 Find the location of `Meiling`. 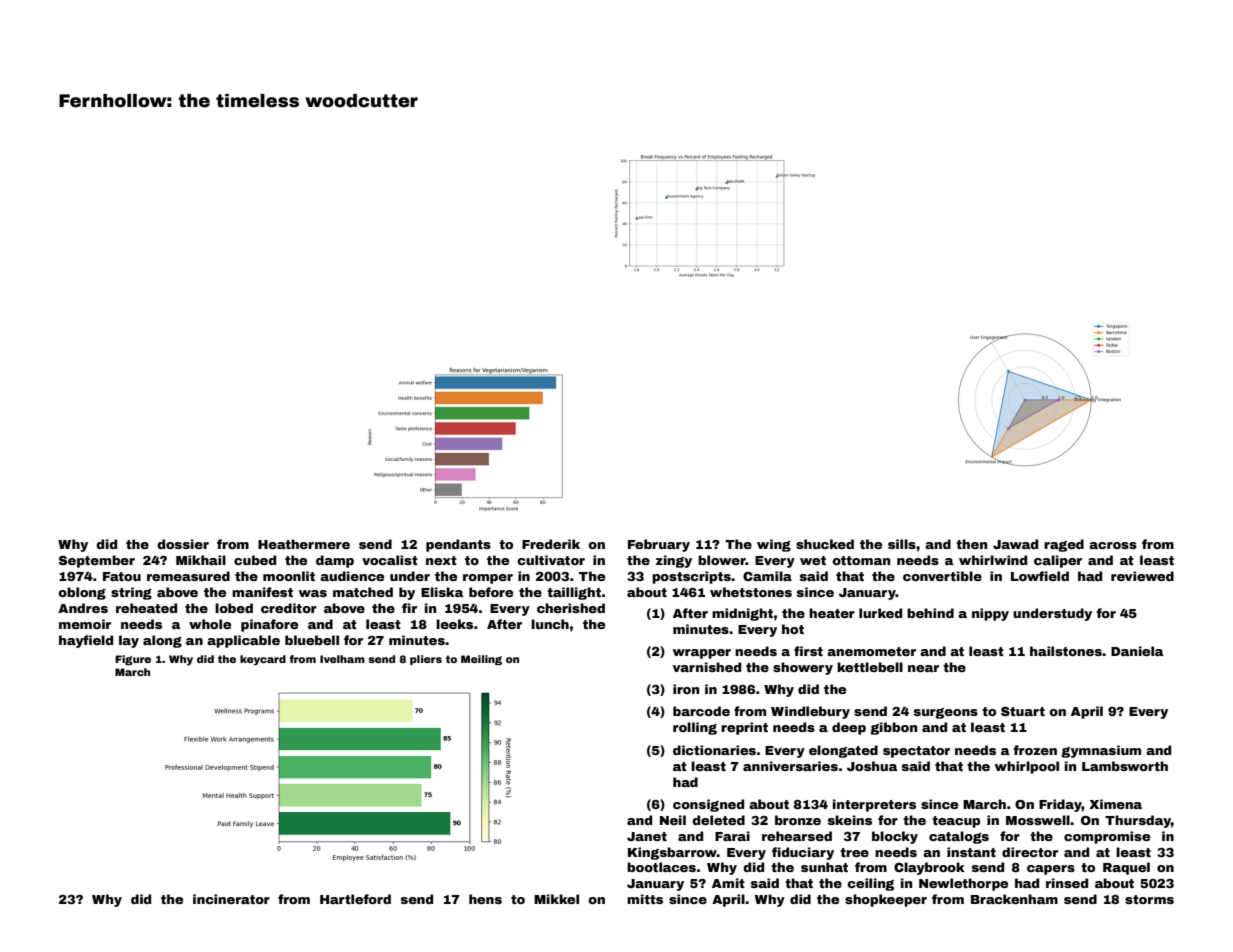

Meiling is located at coordinates (481, 660).
